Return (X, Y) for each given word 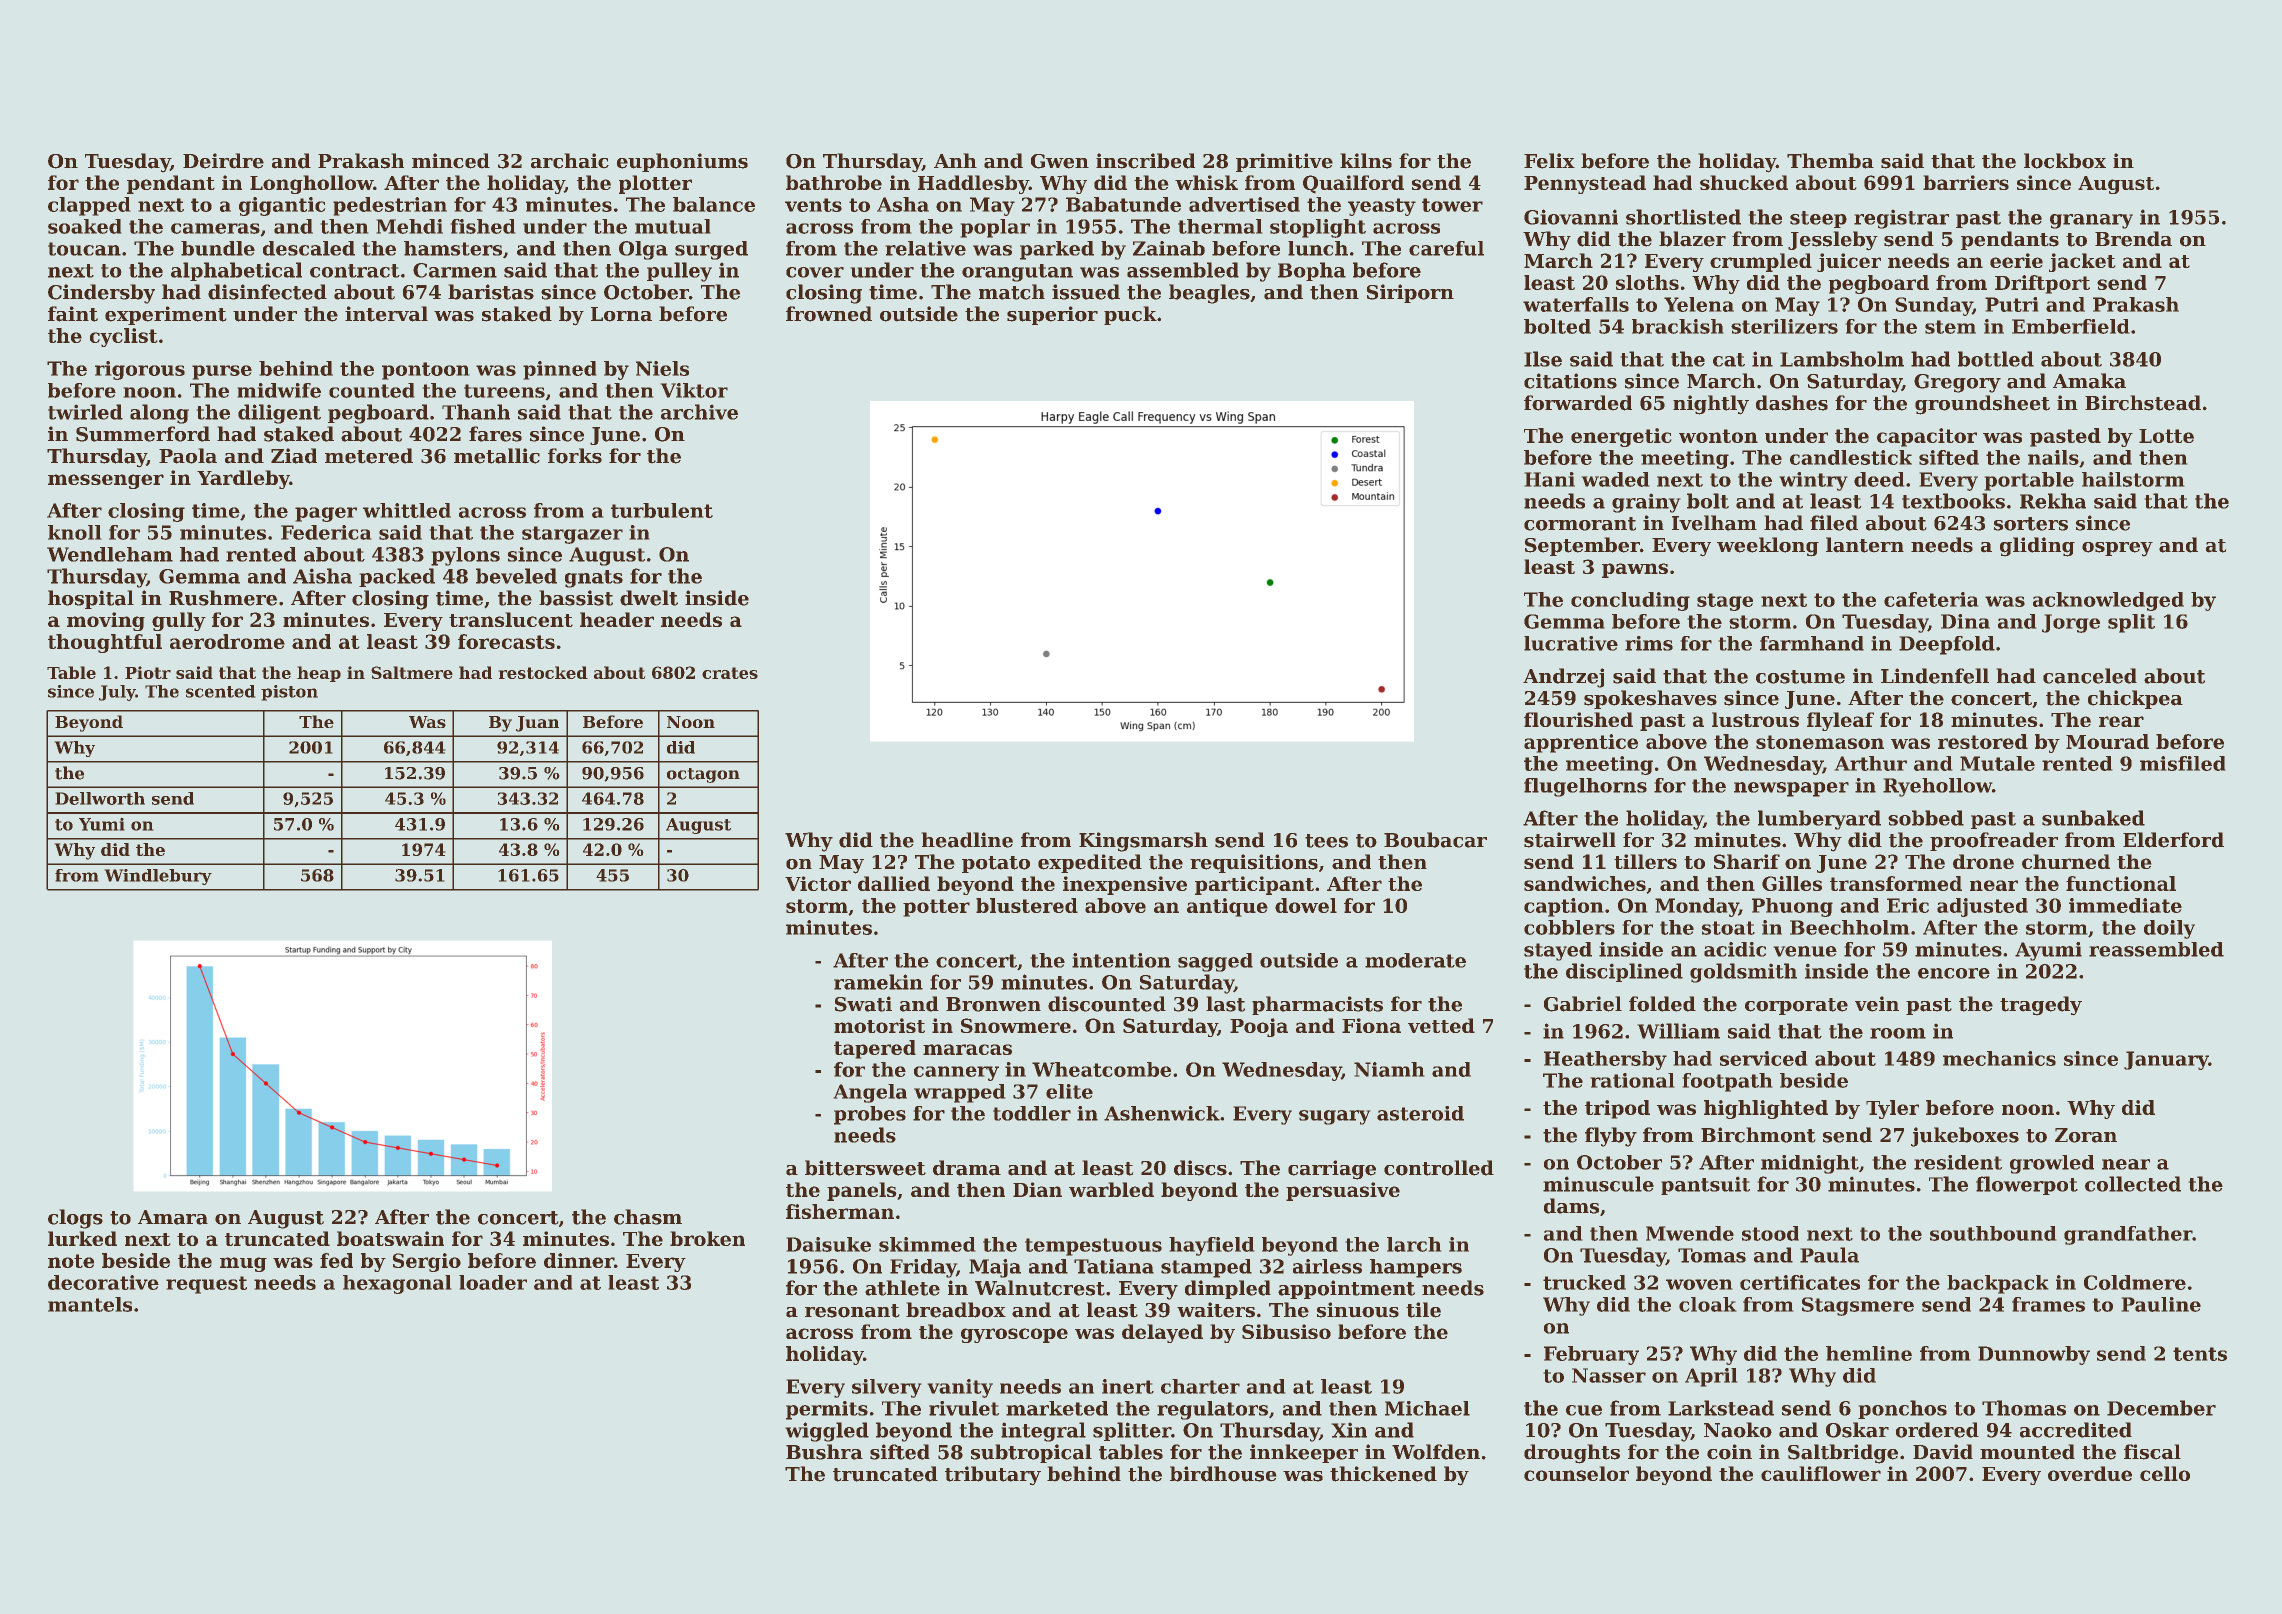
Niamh (1389, 1069)
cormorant (1580, 524)
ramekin (878, 982)
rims (1649, 643)
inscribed (1145, 161)
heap (319, 674)
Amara (173, 1217)
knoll (74, 532)
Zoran (2086, 1135)
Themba (1830, 161)
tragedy (2041, 1005)
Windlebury (158, 877)
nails (2053, 457)
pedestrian (390, 206)
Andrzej (1563, 678)
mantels (90, 1304)
